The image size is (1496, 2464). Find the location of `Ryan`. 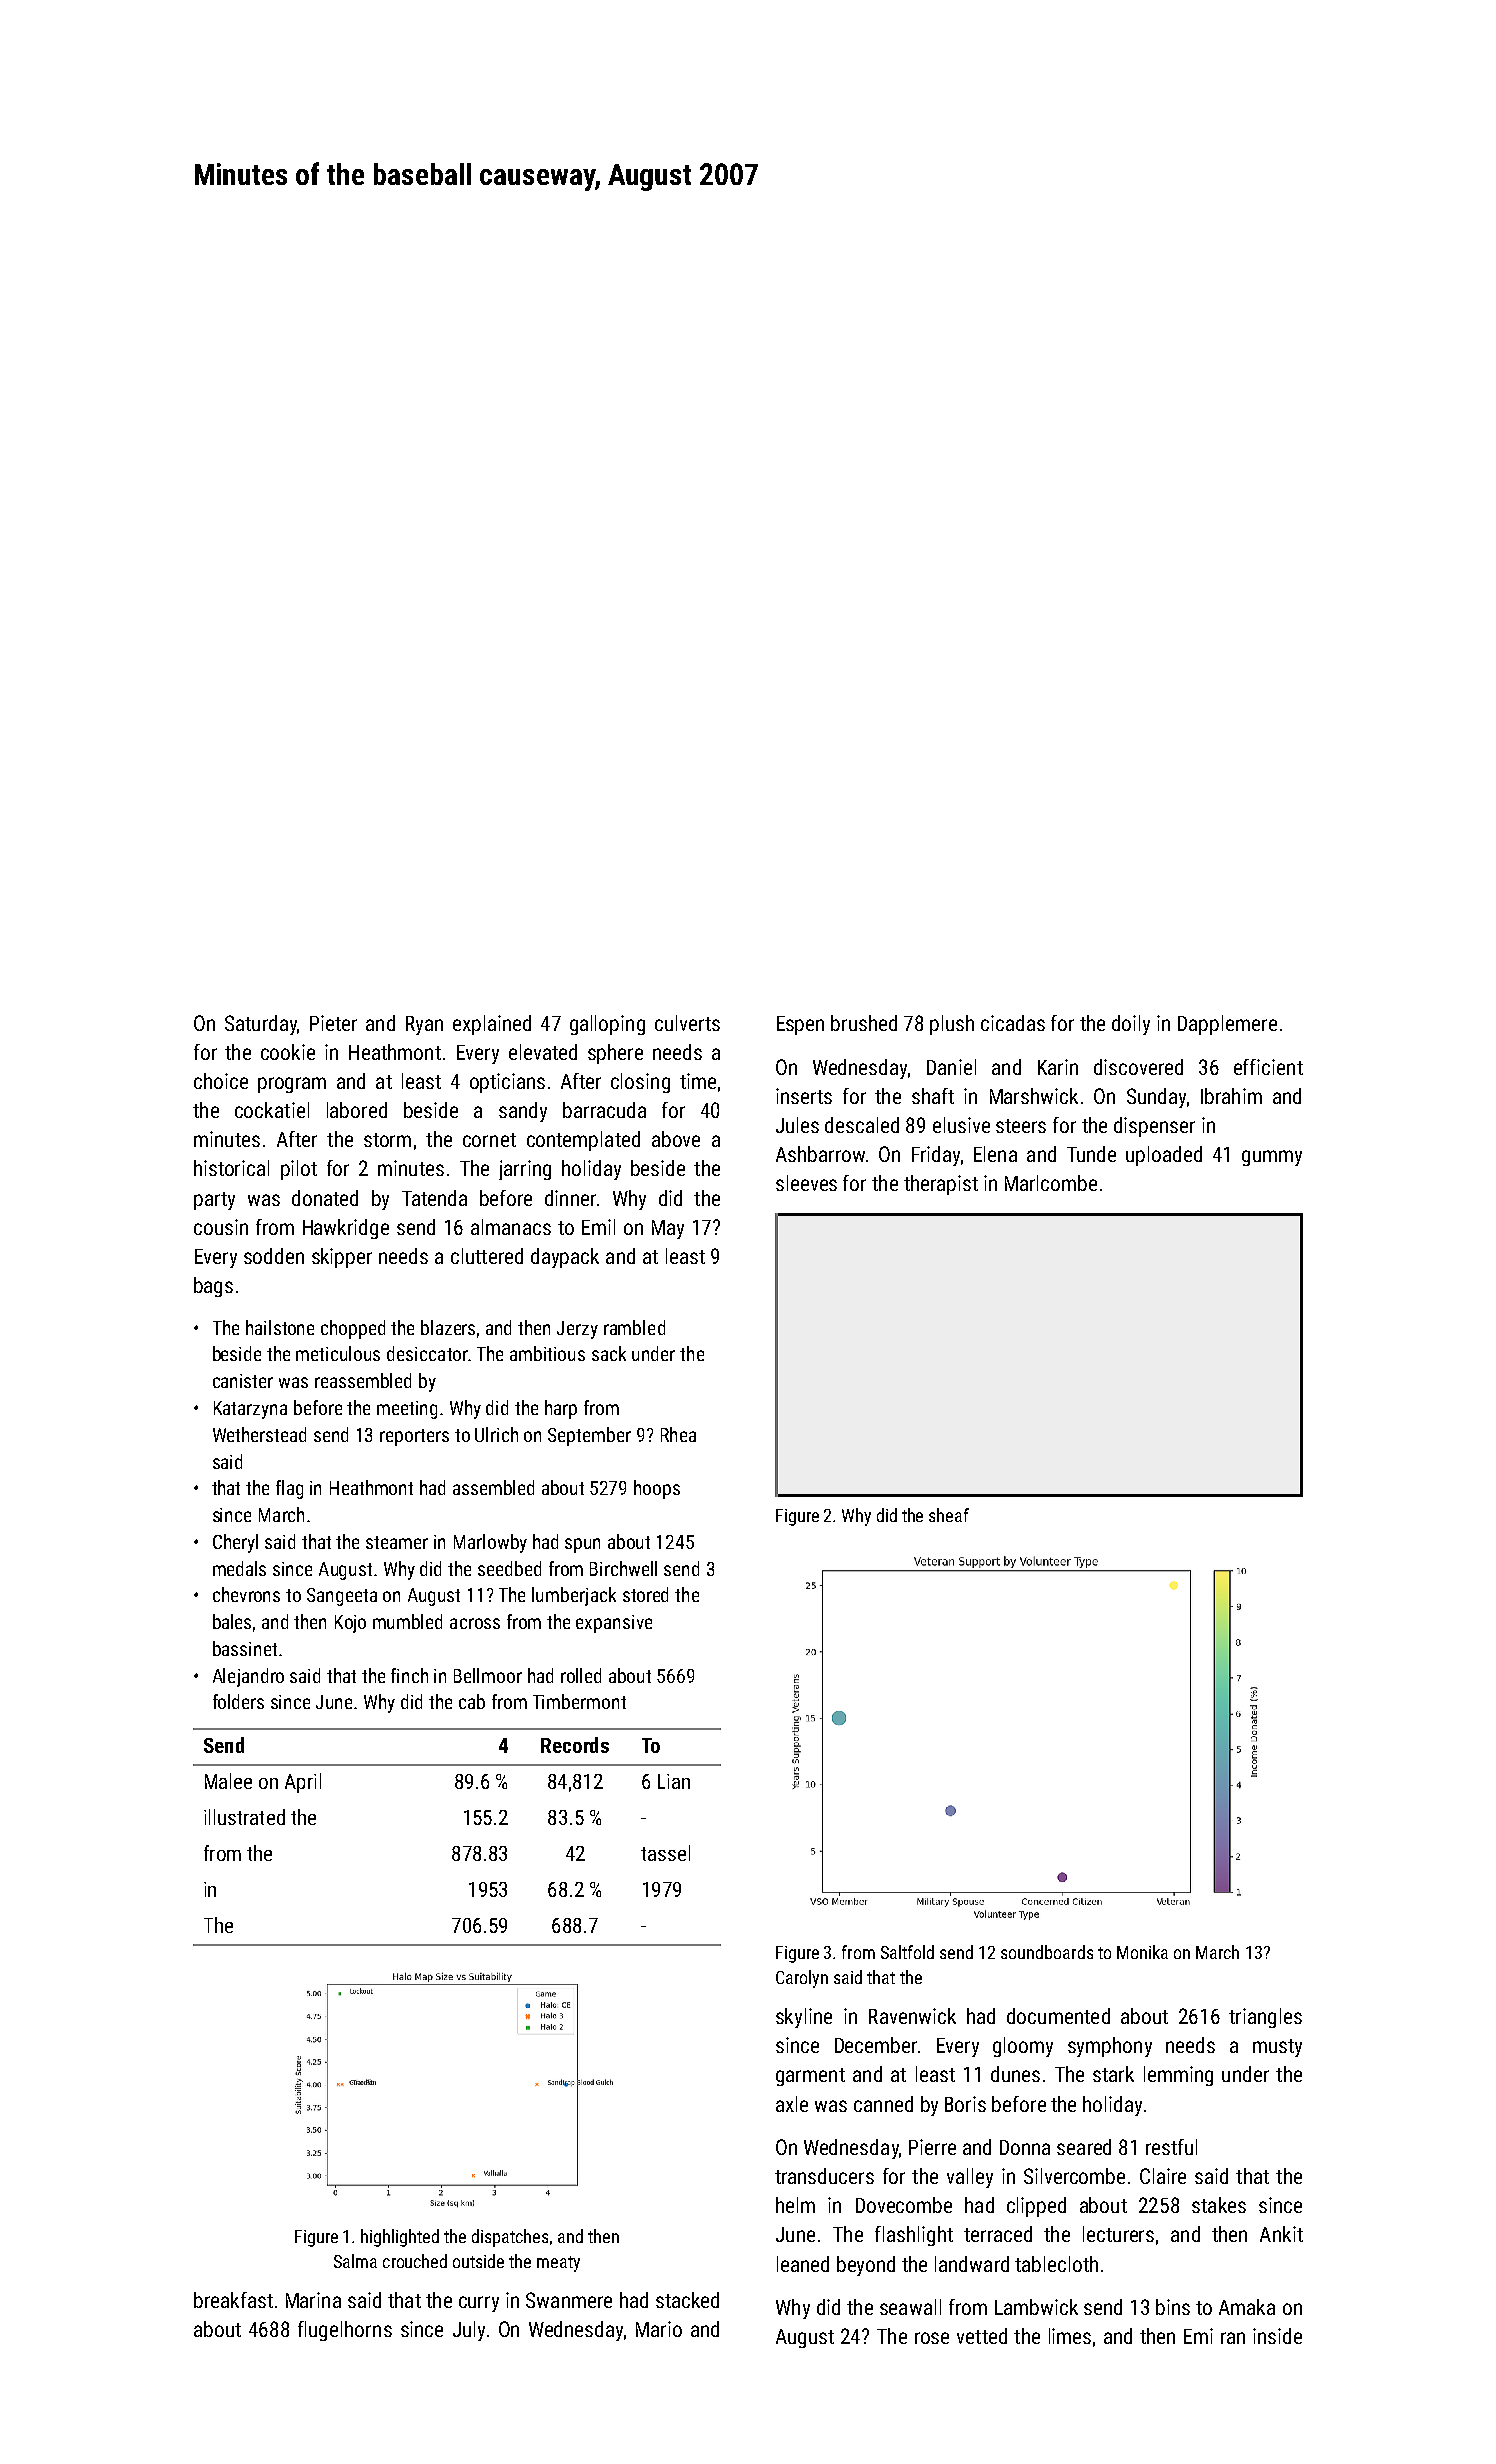

Ryan is located at coordinates (424, 1025).
